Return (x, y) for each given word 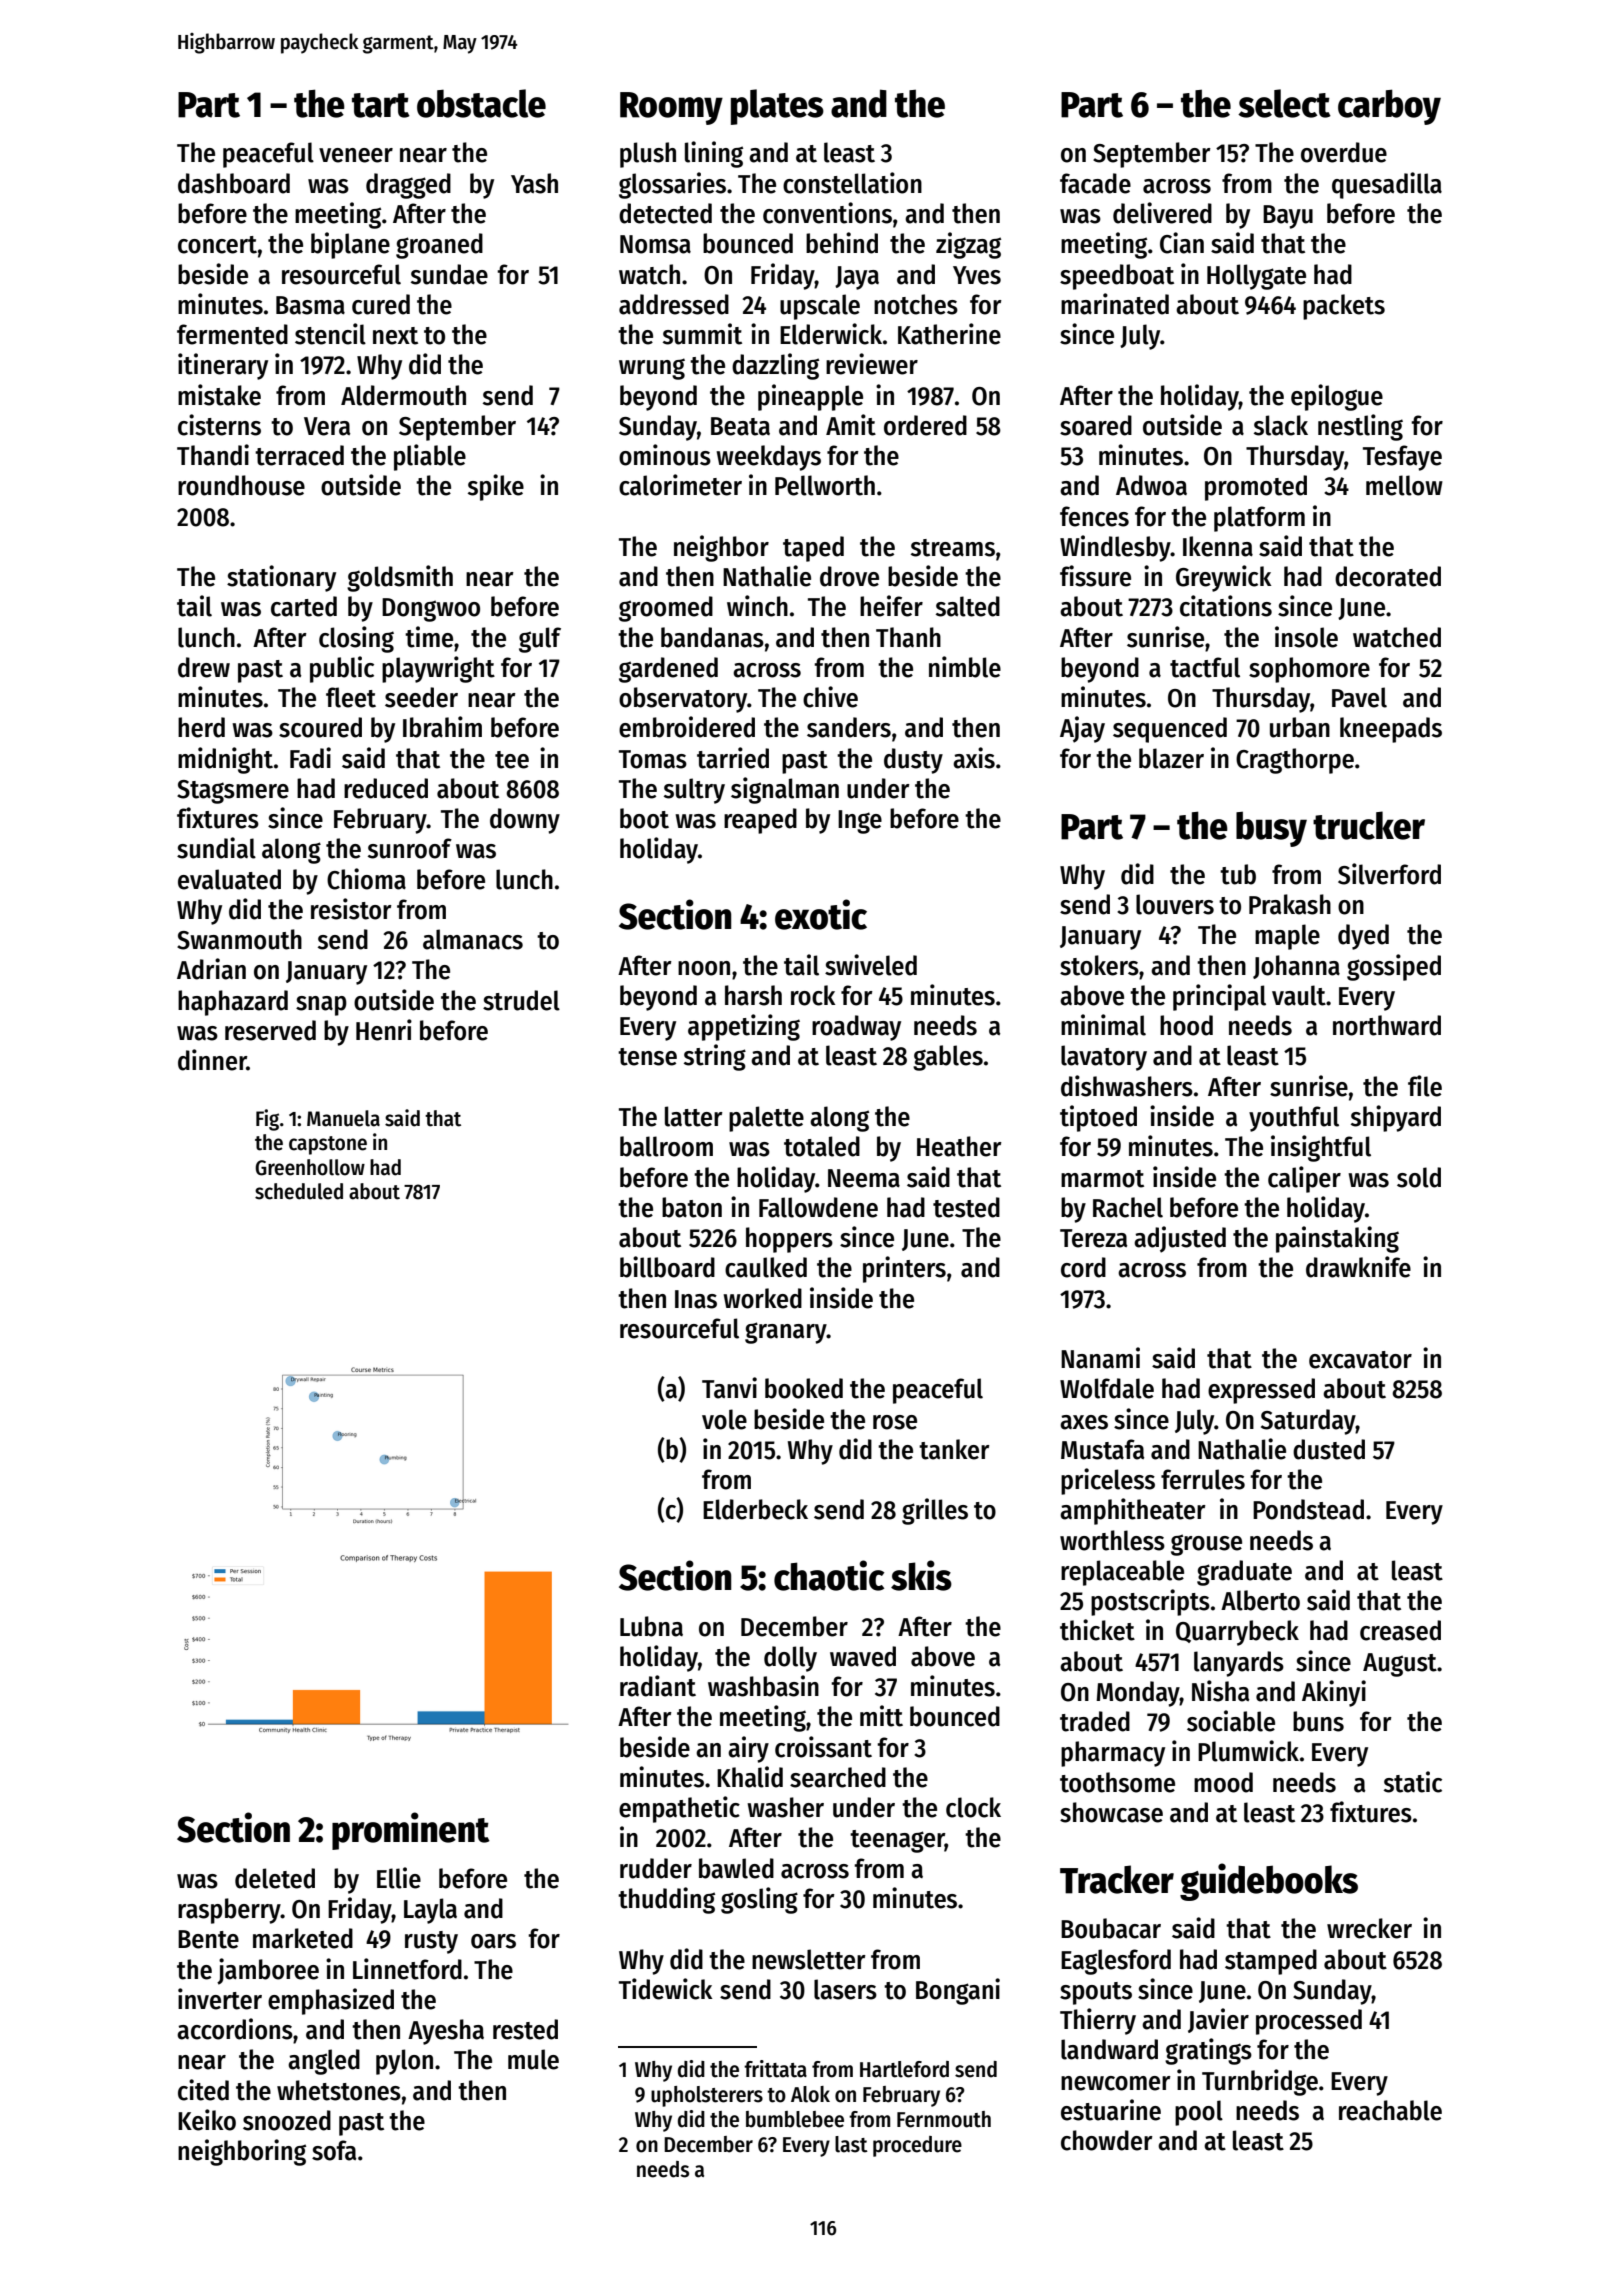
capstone (328, 1145)
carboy (1389, 107)
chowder (1107, 2140)
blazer (1171, 758)
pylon (404, 2062)
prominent (411, 1831)
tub (1238, 874)
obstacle (481, 103)
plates (777, 107)
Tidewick (666, 1989)
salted (968, 606)
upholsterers (707, 2096)
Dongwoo (431, 610)
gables (948, 1058)
